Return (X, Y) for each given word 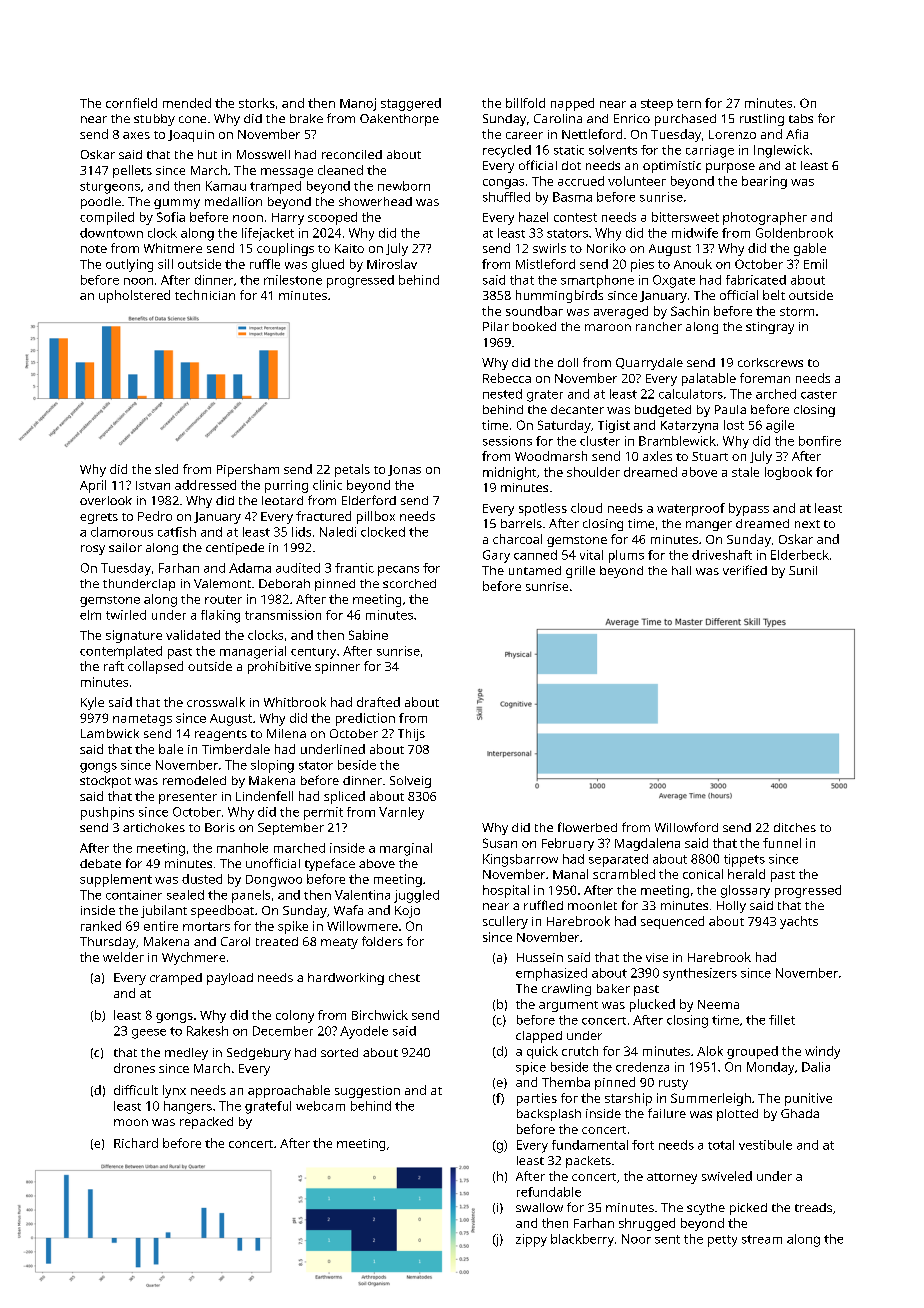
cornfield (131, 103)
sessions (507, 441)
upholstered (134, 296)
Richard (136, 1143)
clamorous (122, 532)
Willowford (686, 827)
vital (591, 555)
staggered (411, 104)
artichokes (154, 827)
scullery (505, 922)
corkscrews (770, 362)
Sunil (803, 570)
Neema (718, 1004)
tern (689, 103)
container (134, 895)
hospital (506, 891)
